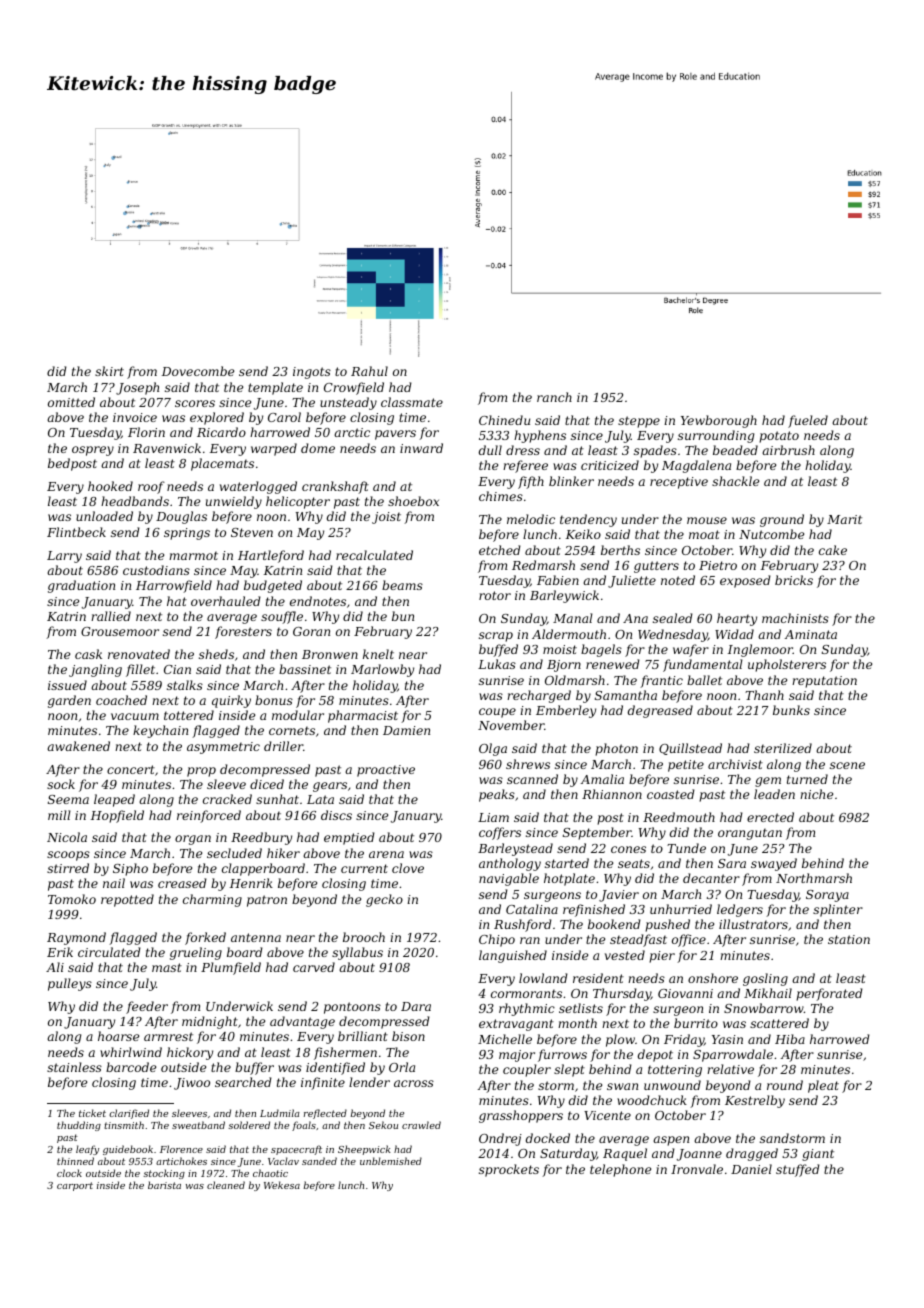 This image has width=924, height=1308. I want to click on Marit, so click(844, 519).
